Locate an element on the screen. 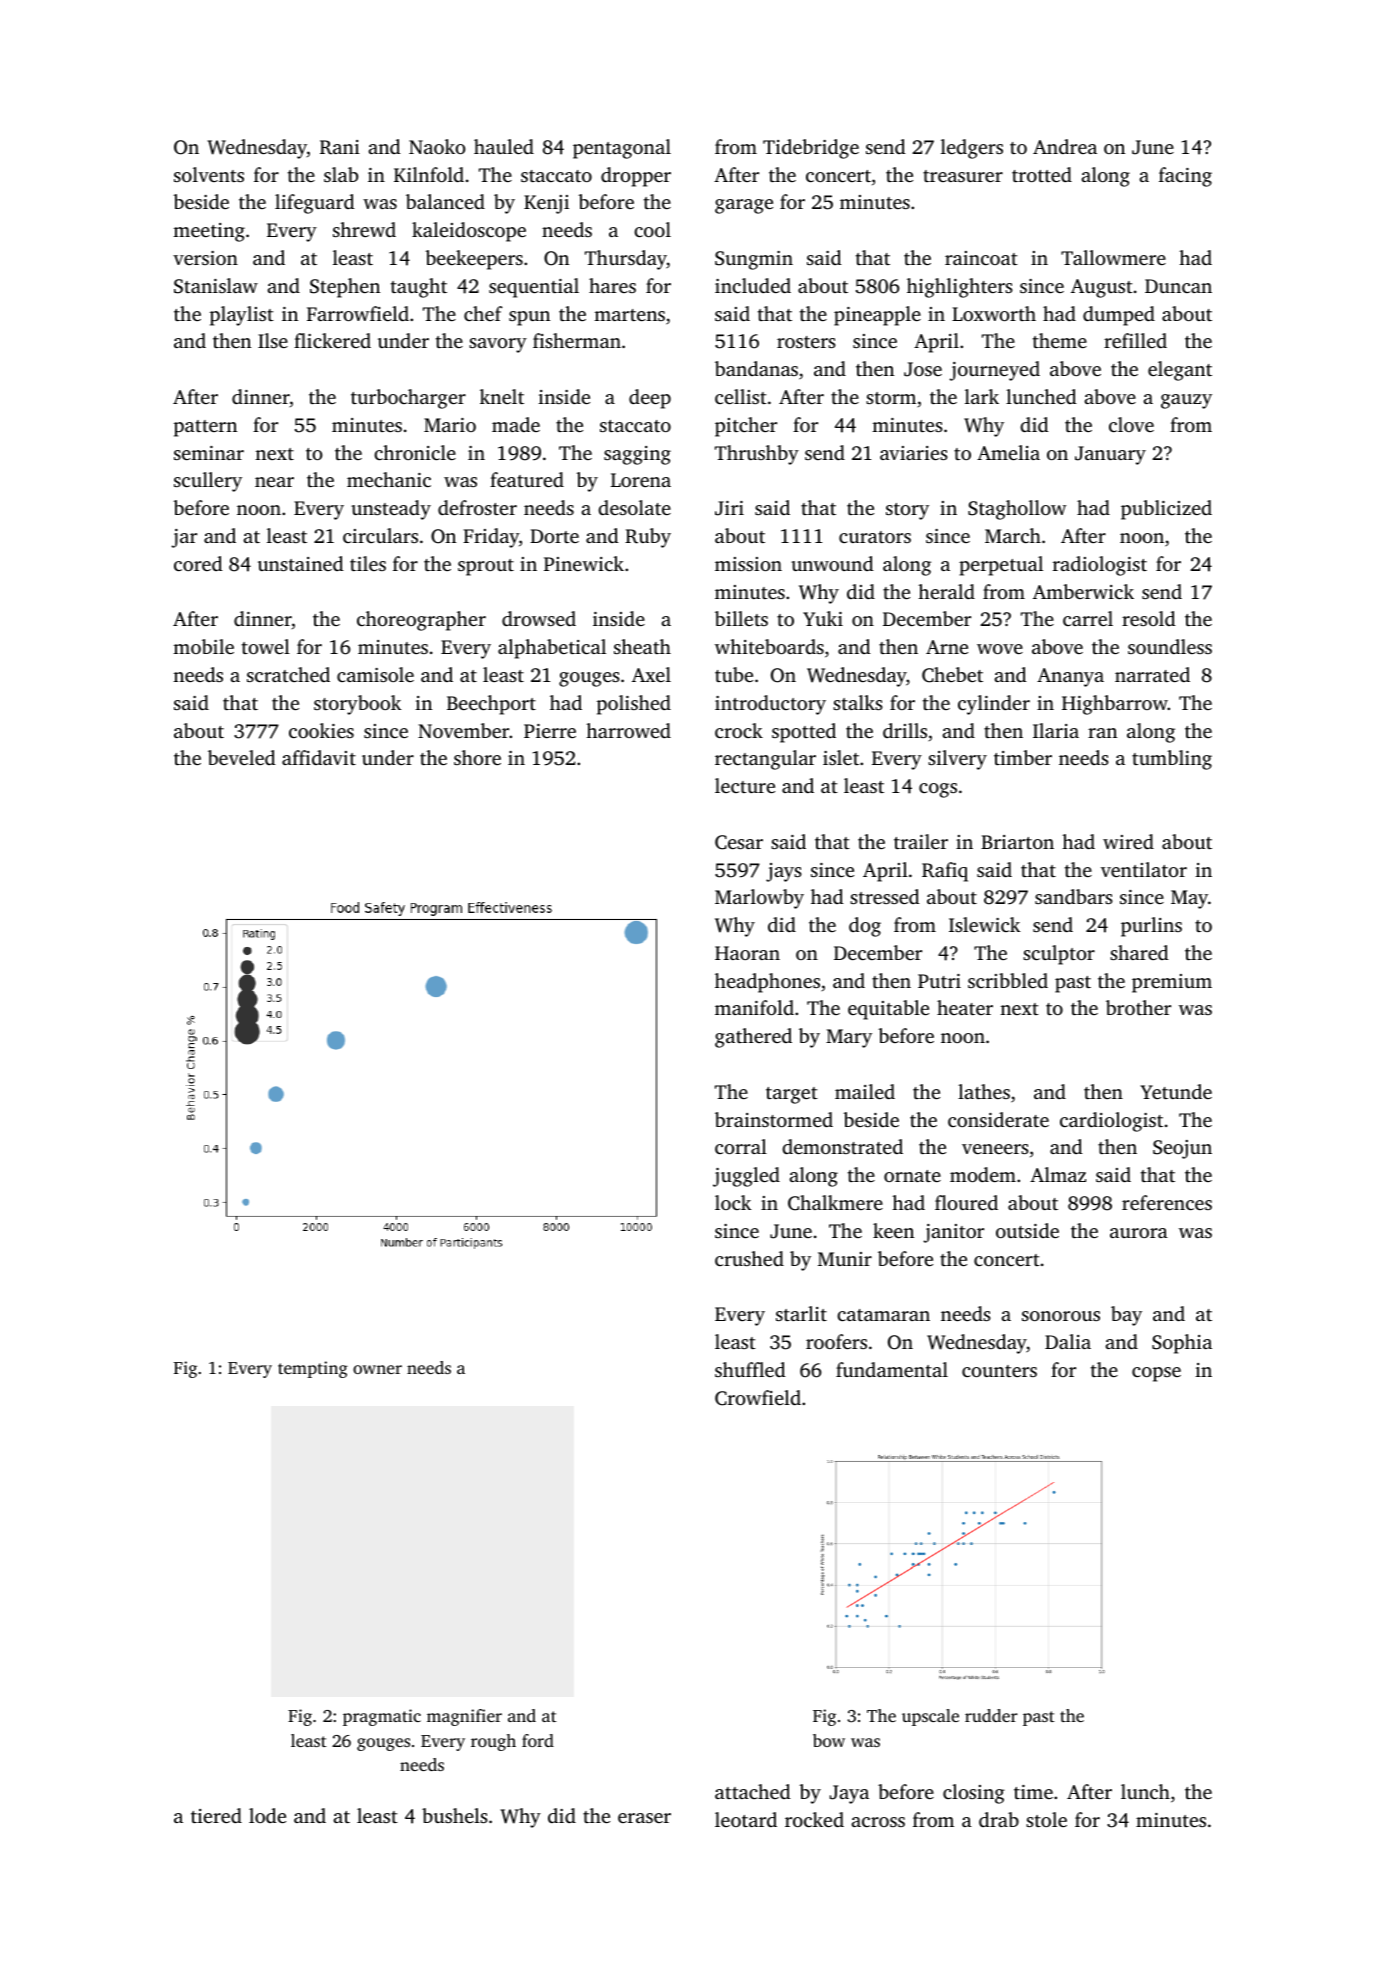 The height and width of the screenshot is (1969, 1386). Crowfield is located at coordinates (758, 1398).
